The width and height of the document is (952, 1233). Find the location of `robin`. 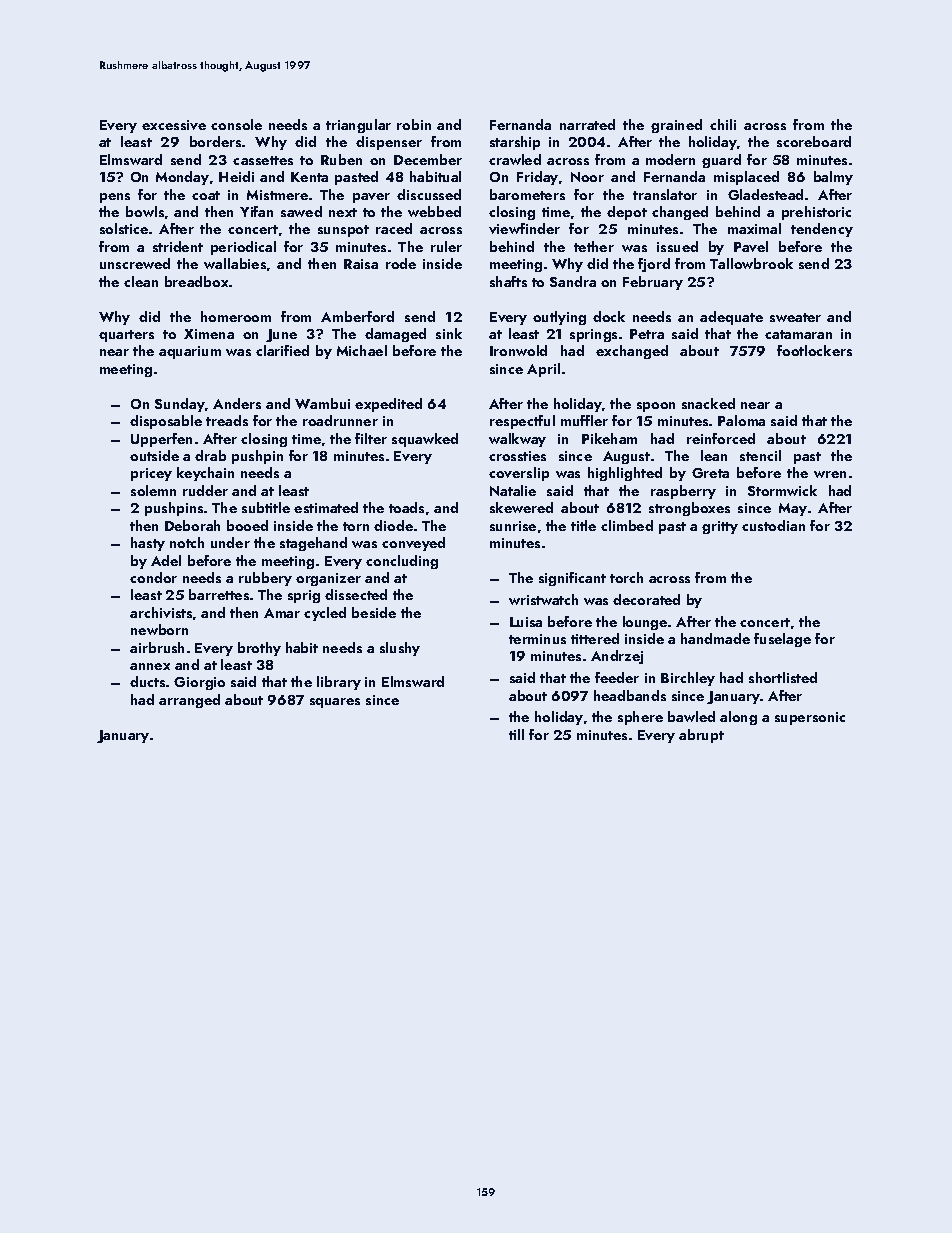

robin is located at coordinates (414, 124).
